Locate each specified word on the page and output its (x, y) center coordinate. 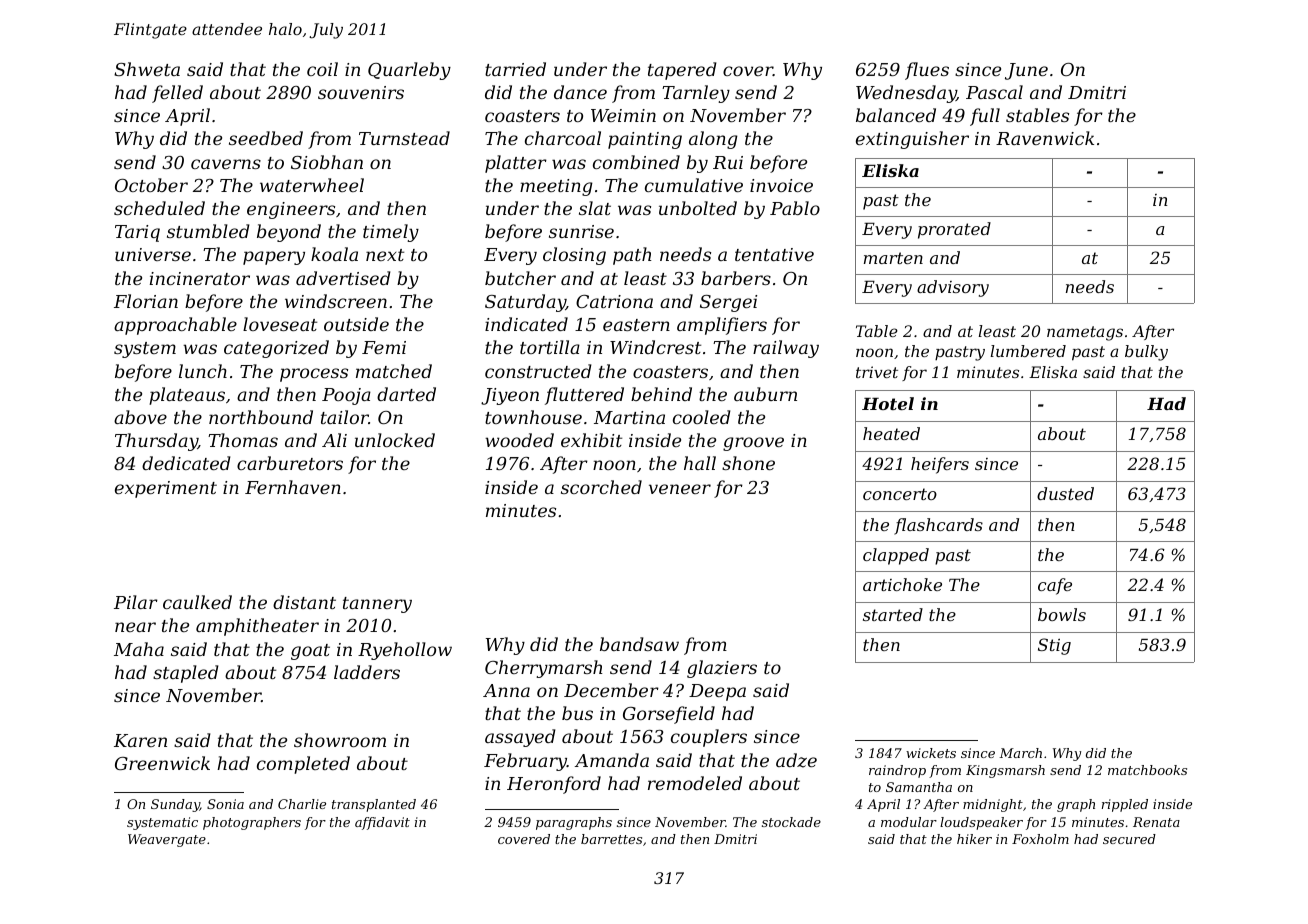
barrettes (611, 839)
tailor (345, 417)
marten (893, 258)
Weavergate (167, 840)
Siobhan (327, 162)
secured (1129, 839)
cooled (702, 417)
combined (636, 162)
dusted (1065, 493)
